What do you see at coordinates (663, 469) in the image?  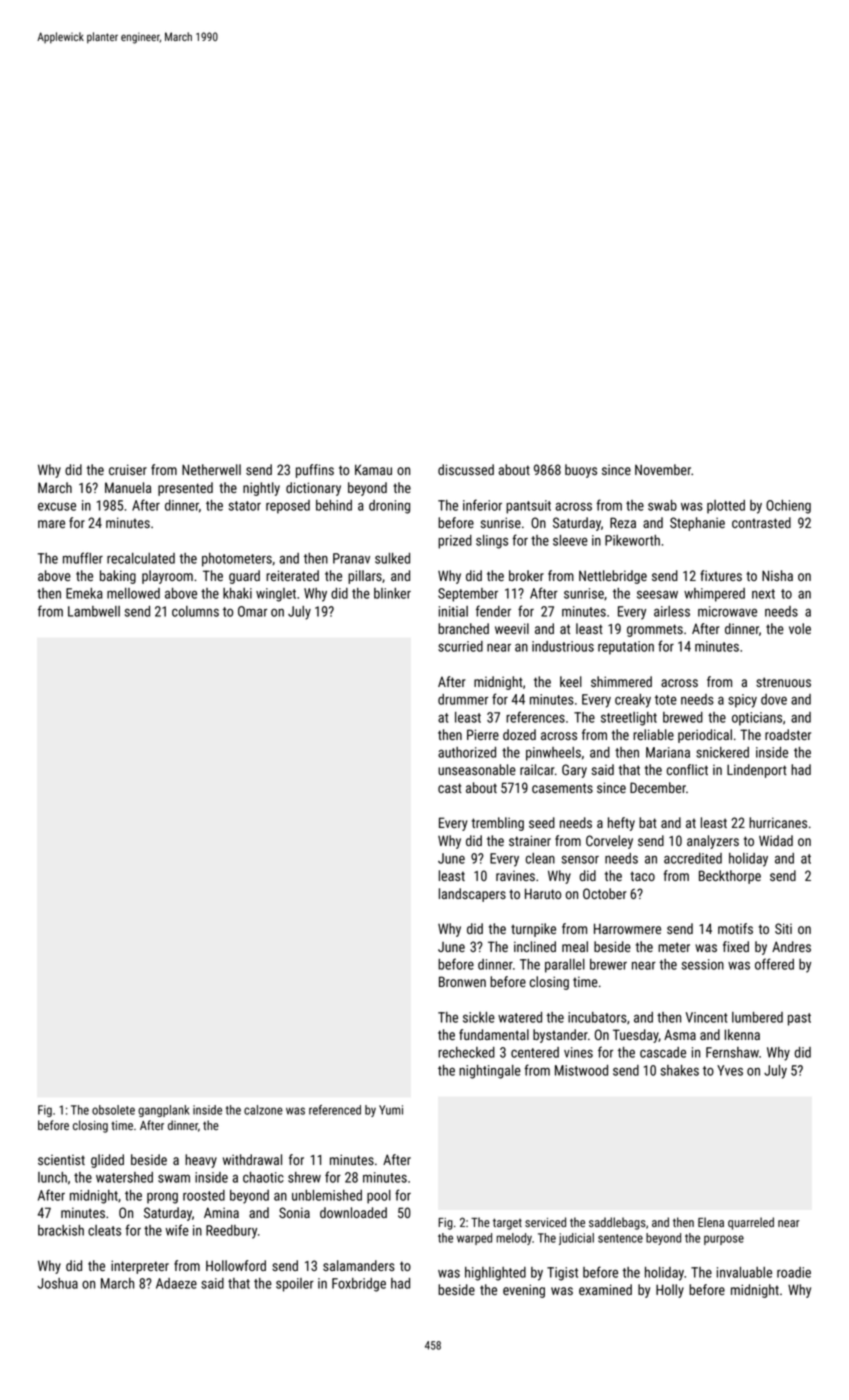 I see `November` at bounding box center [663, 469].
